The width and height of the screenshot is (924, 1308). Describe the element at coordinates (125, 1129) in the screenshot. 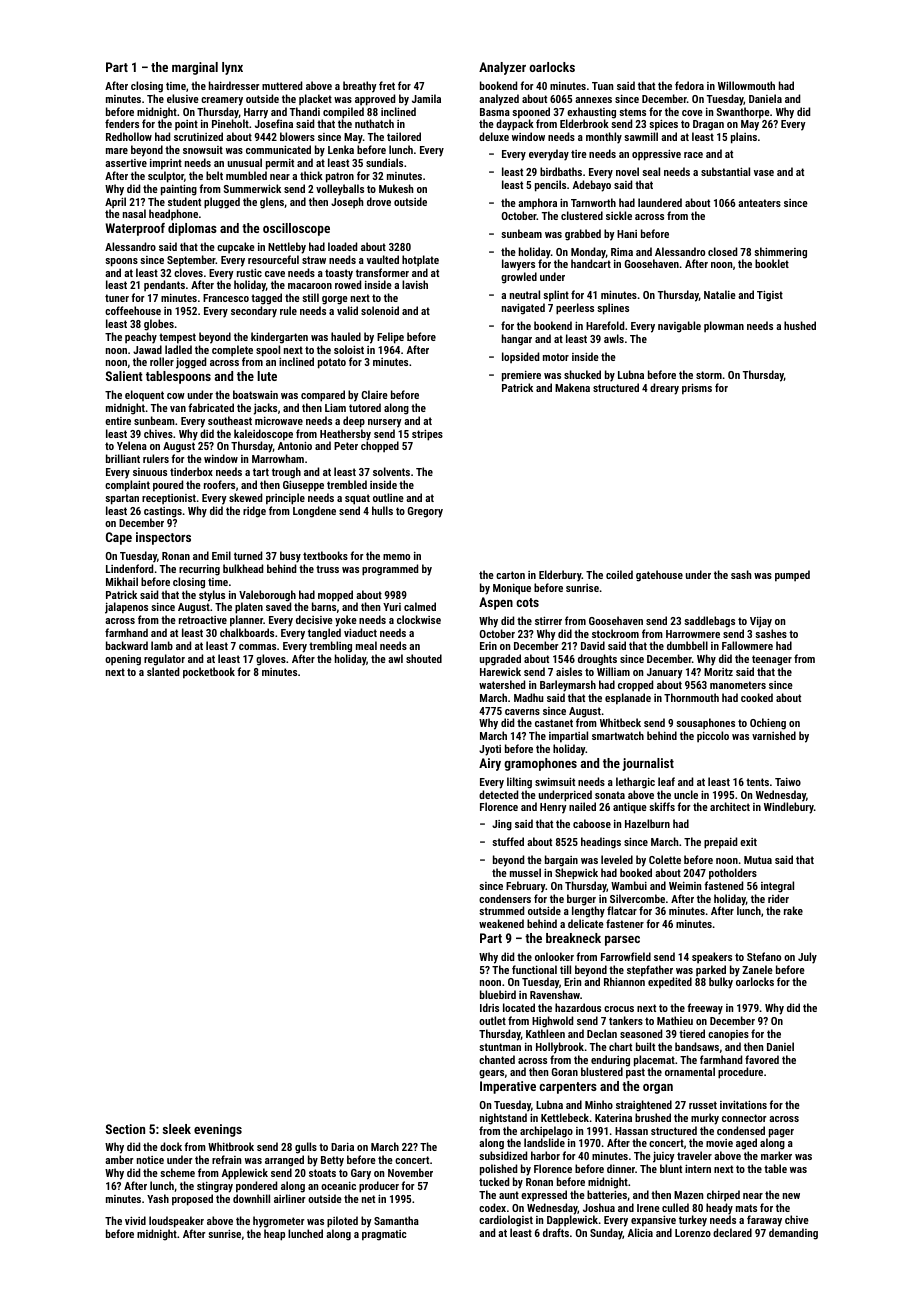

I see `Section` at that location.
